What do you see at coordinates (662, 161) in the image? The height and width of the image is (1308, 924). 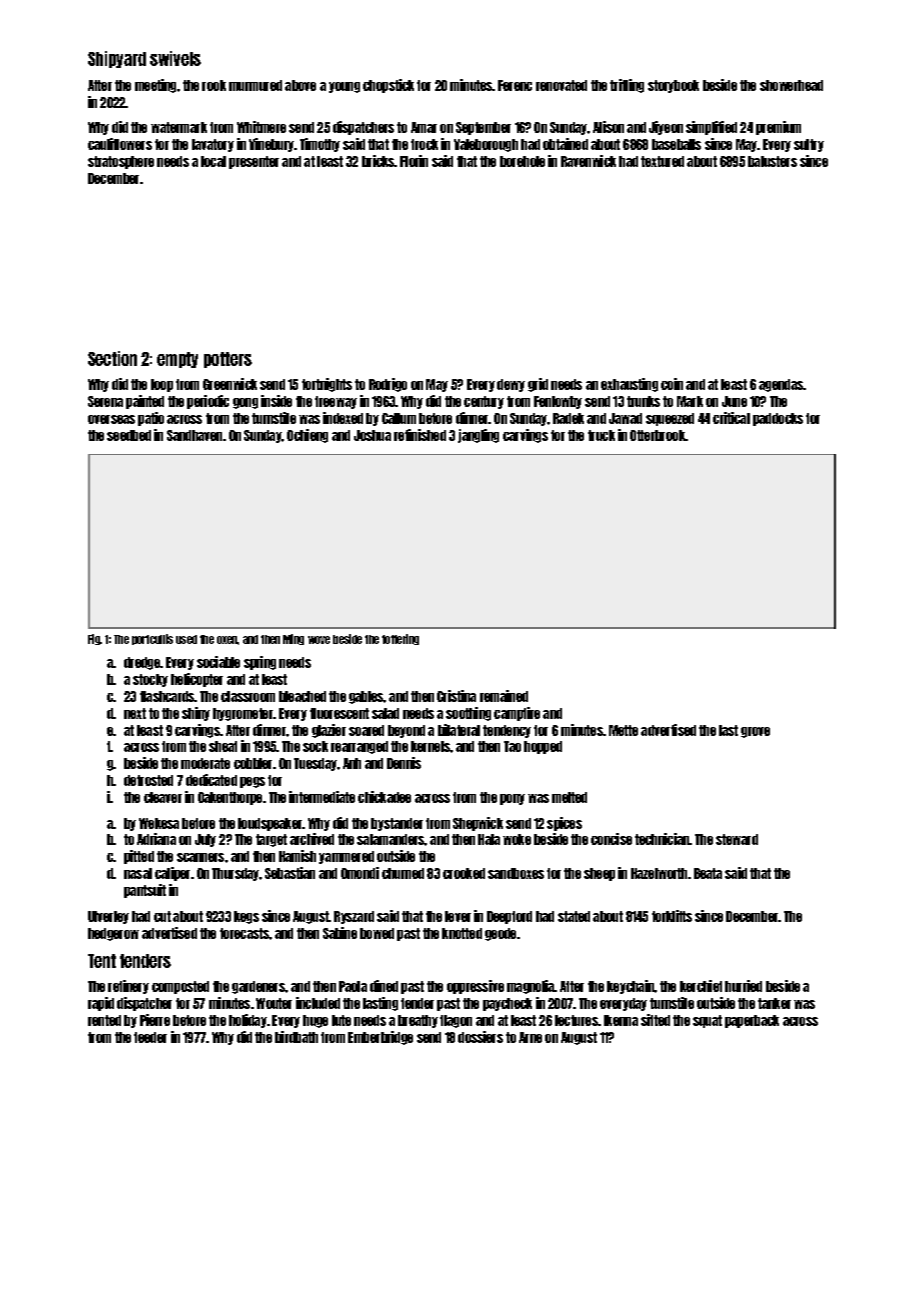 I see `textured` at bounding box center [662, 161].
